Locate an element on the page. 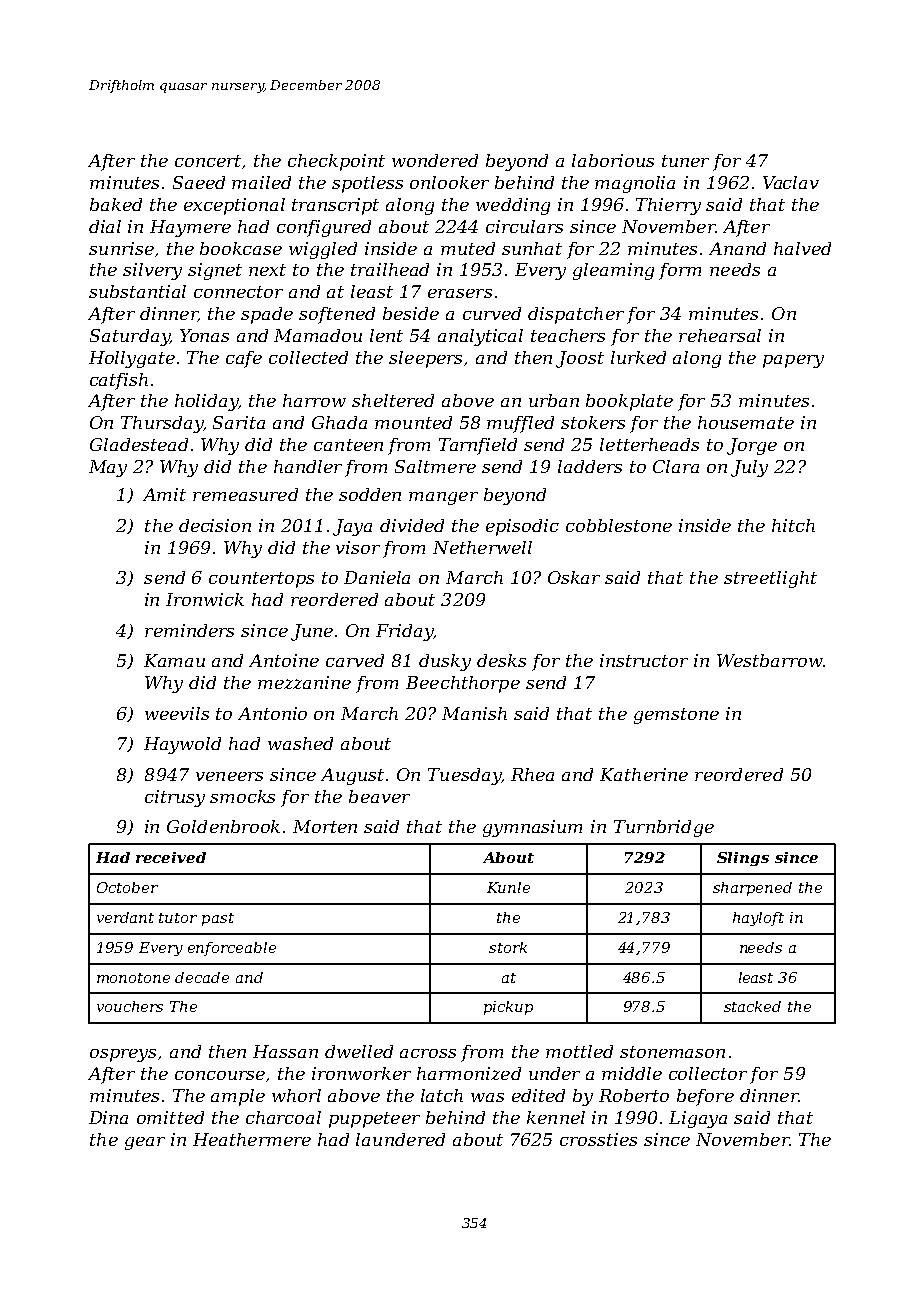 The width and height of the document is (924, 1311). gymnasium is located at coordinates (532, 828).
